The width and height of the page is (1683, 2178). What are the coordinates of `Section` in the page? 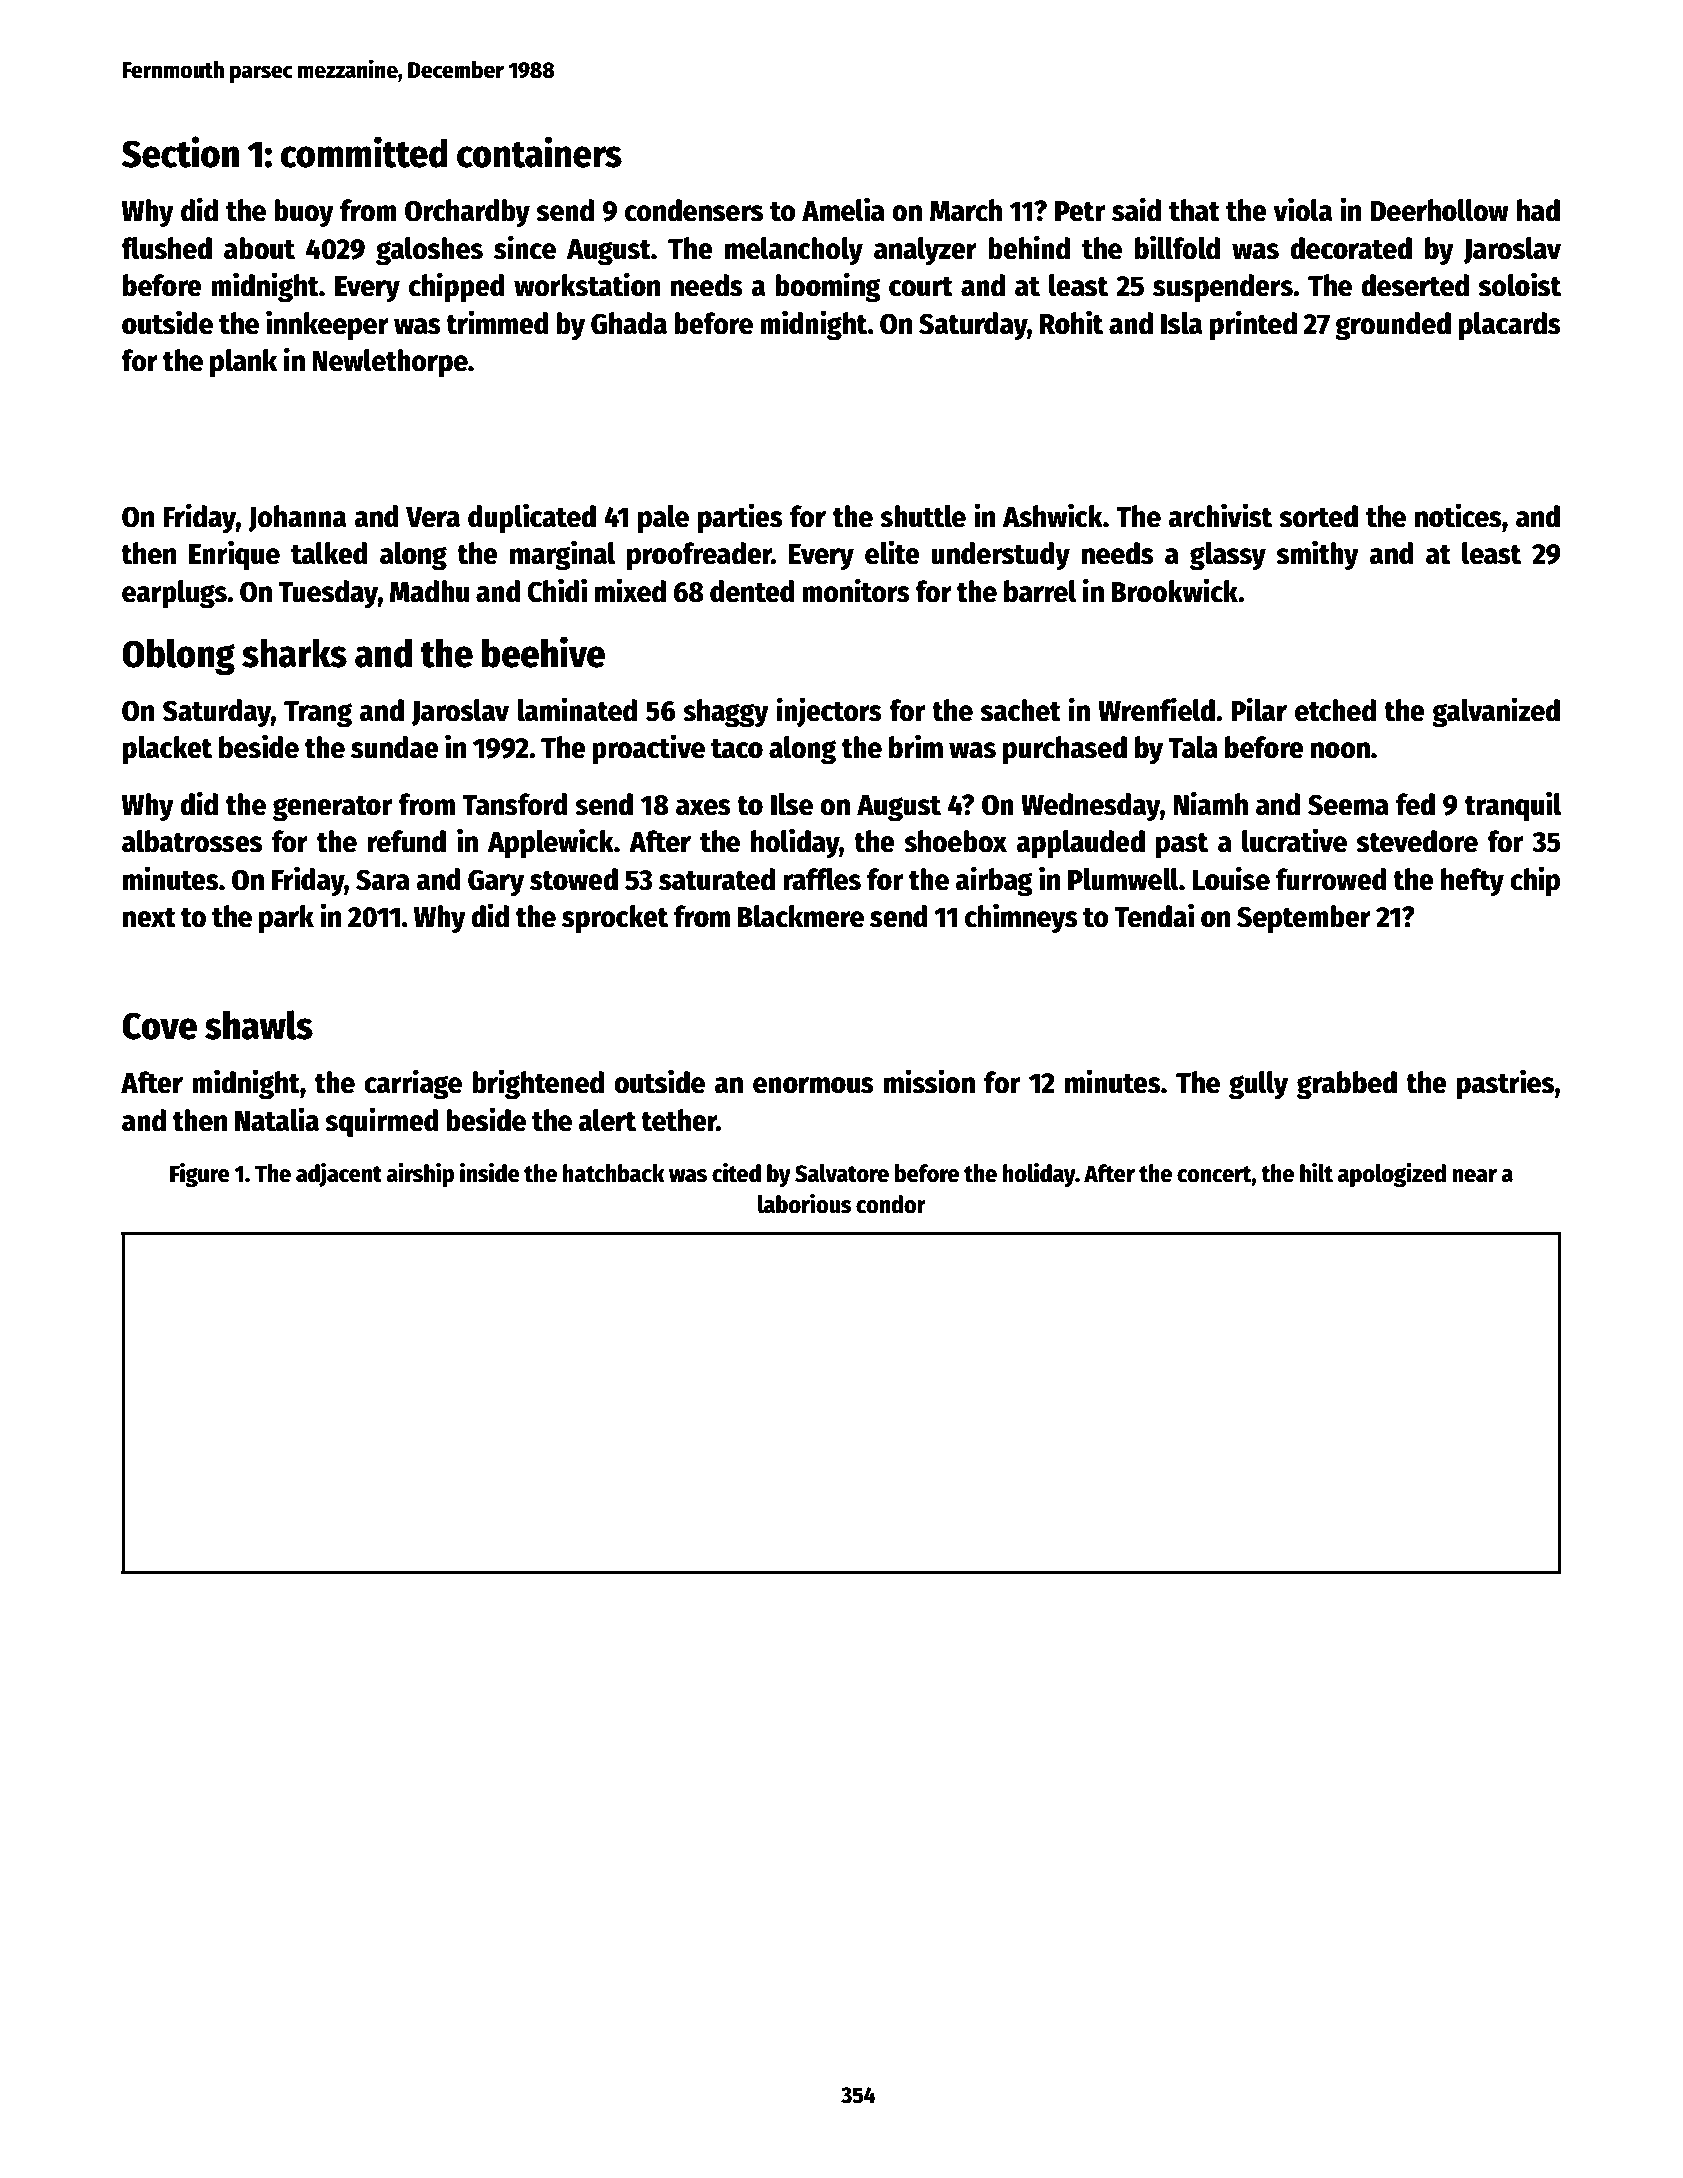 It's located at (180, 152).
